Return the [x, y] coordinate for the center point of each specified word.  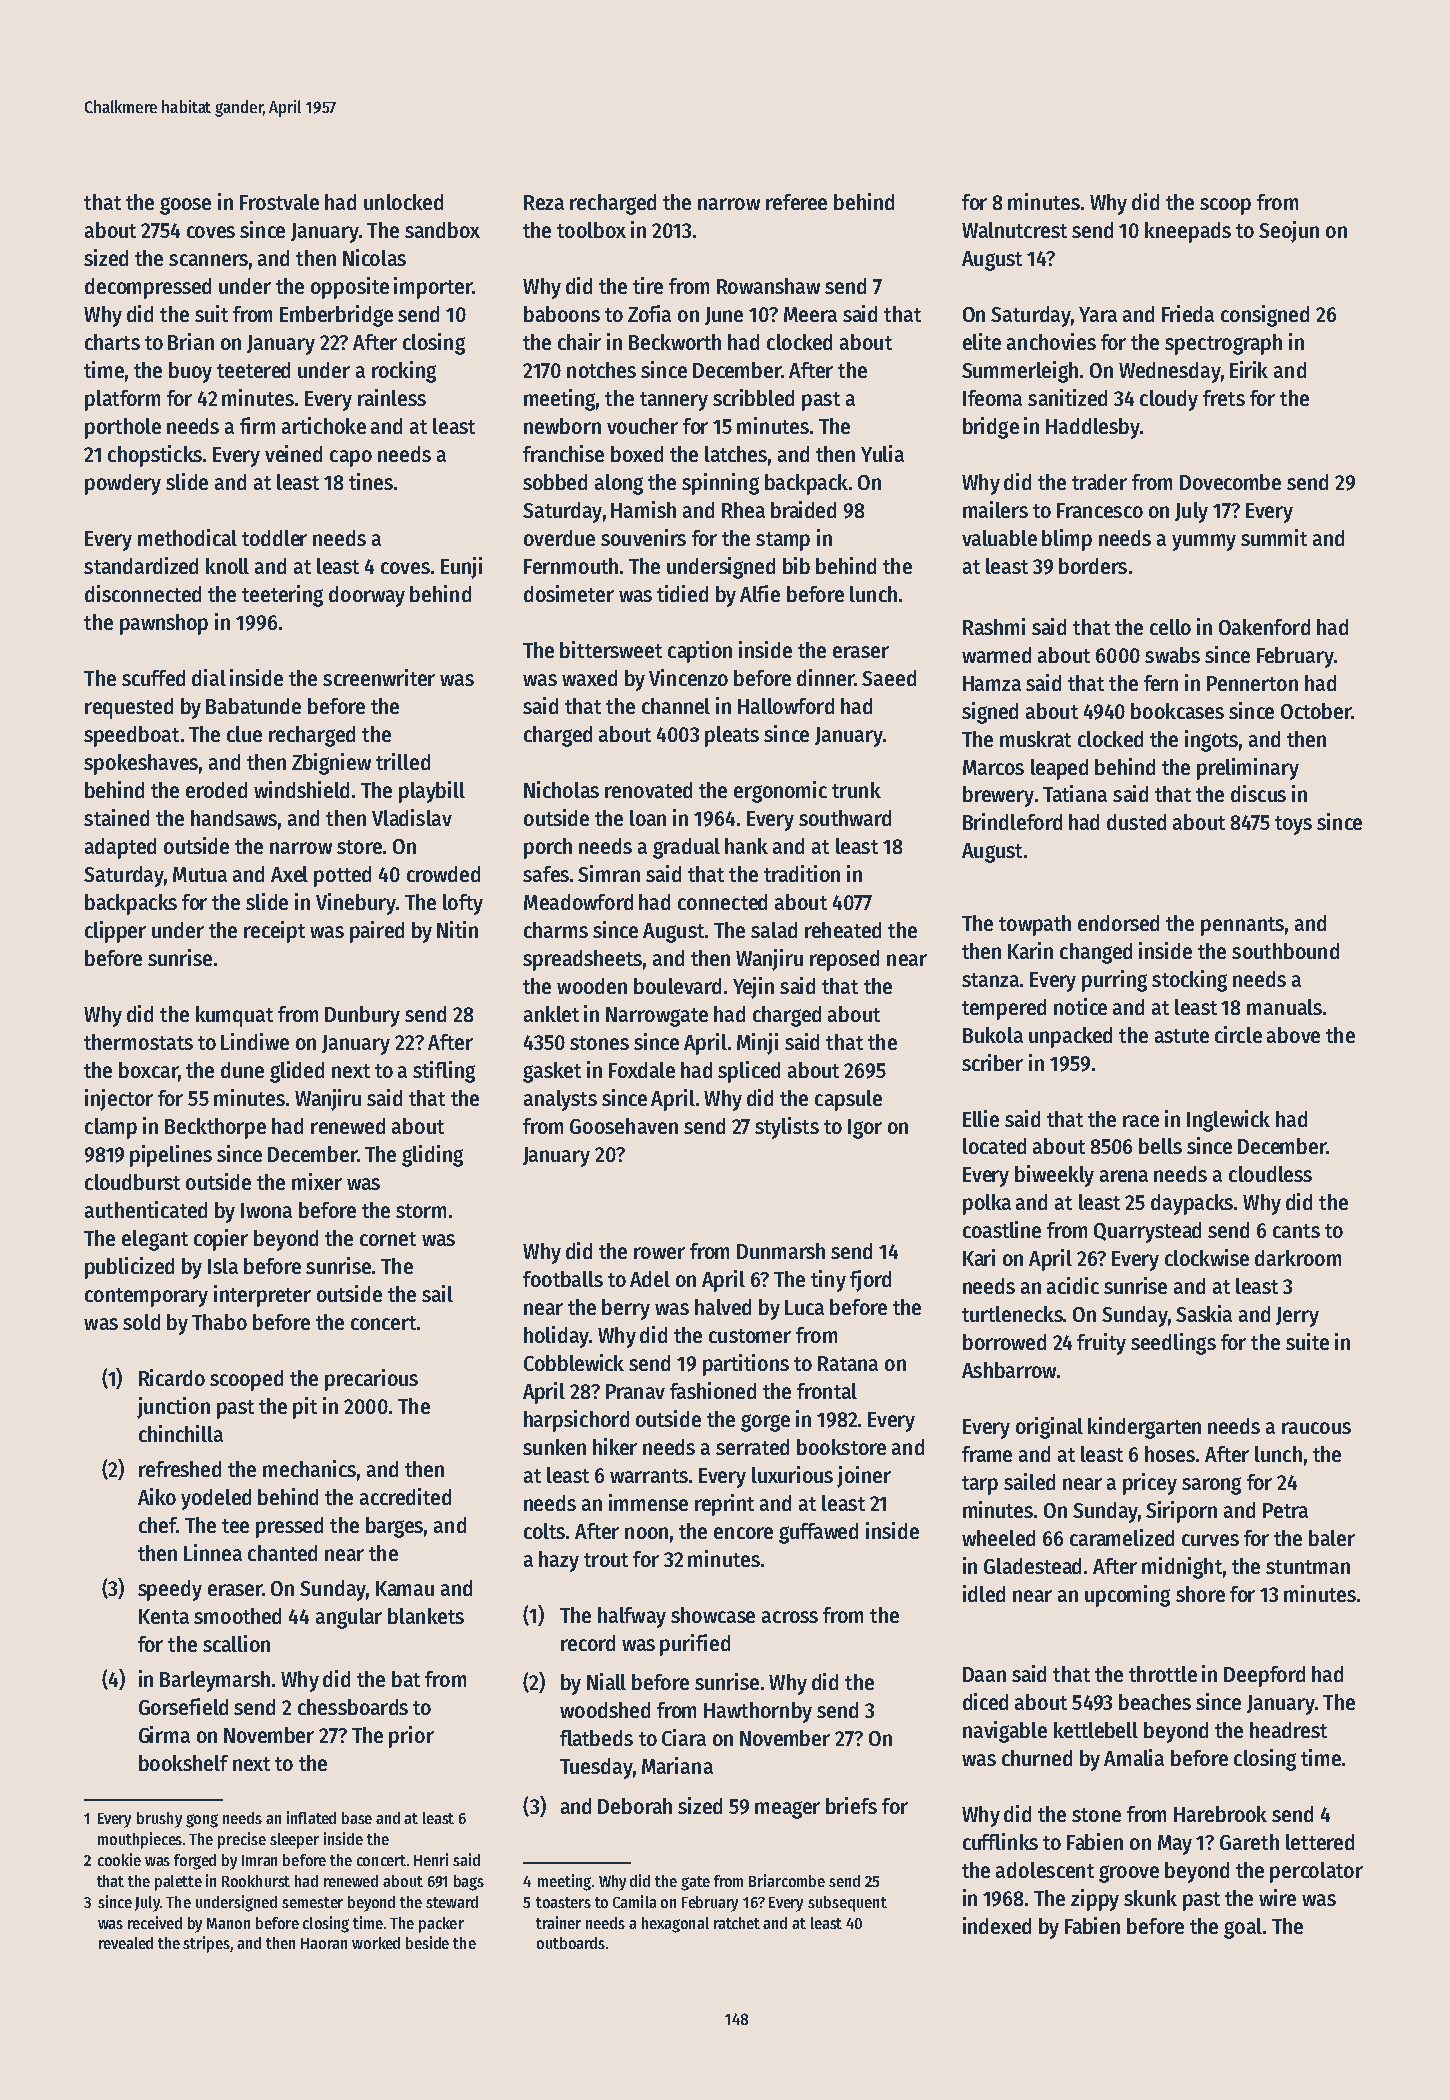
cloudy [1169, 400]
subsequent [847, 1904]
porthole [123, 428]
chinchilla [181, 1433]
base [357, 1818]
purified [695, 1645]
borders [1093, 566]
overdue [559, 538]
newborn [562, 426]
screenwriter [379, 677]
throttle [1163, 1674]
